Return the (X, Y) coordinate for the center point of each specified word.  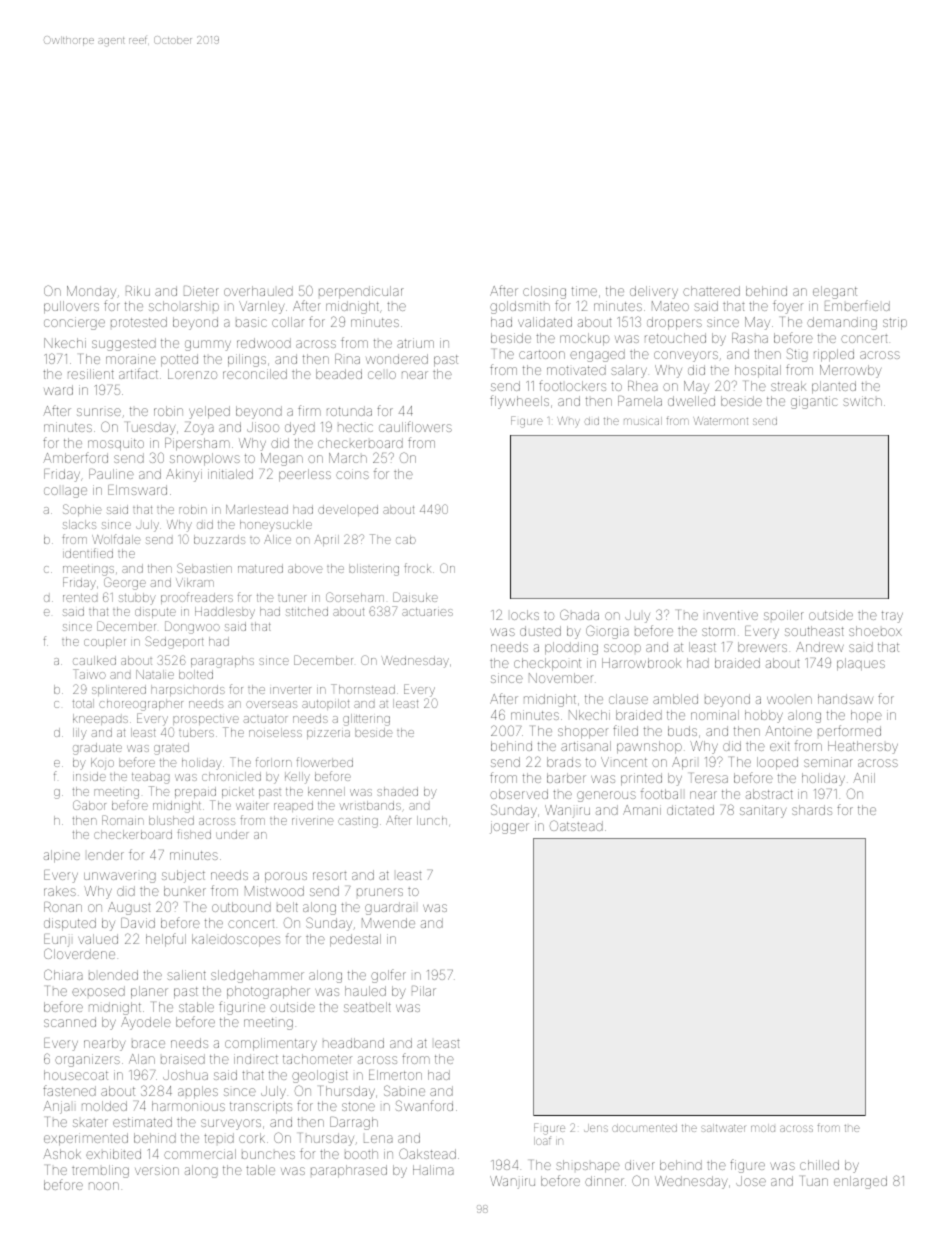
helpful (166, 940)
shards (812, 810)
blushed (171, 820)
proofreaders (197, 598)
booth (361, 1154)
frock (417, 568)
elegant (835, 292)
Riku (138, 291)
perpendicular (361, 292)
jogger (509, 827)
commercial (200, 1154)
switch (862, 401)
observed (519, 794)
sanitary (763, 811)
